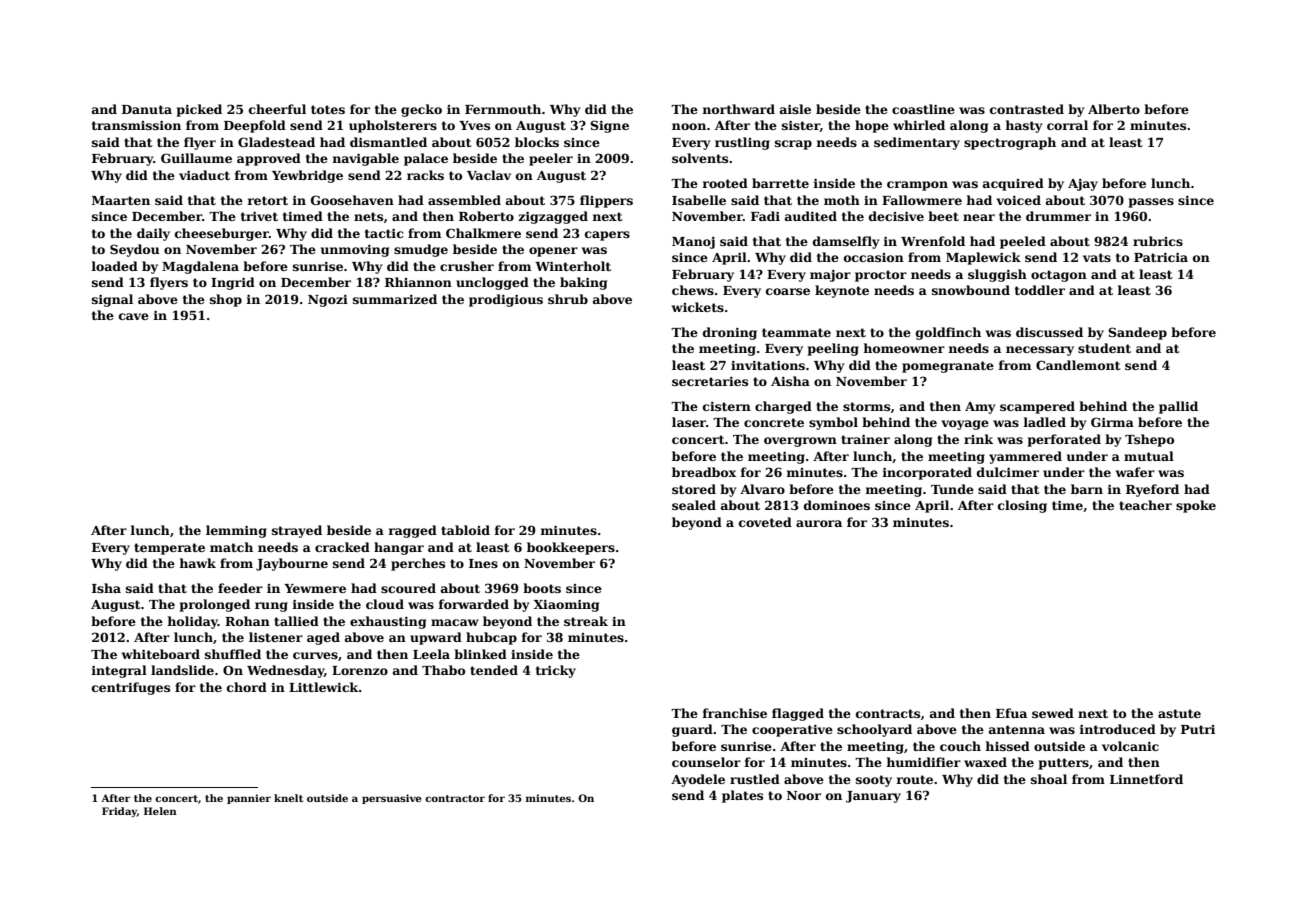  I want to click on Leela, so click(431, 654).
